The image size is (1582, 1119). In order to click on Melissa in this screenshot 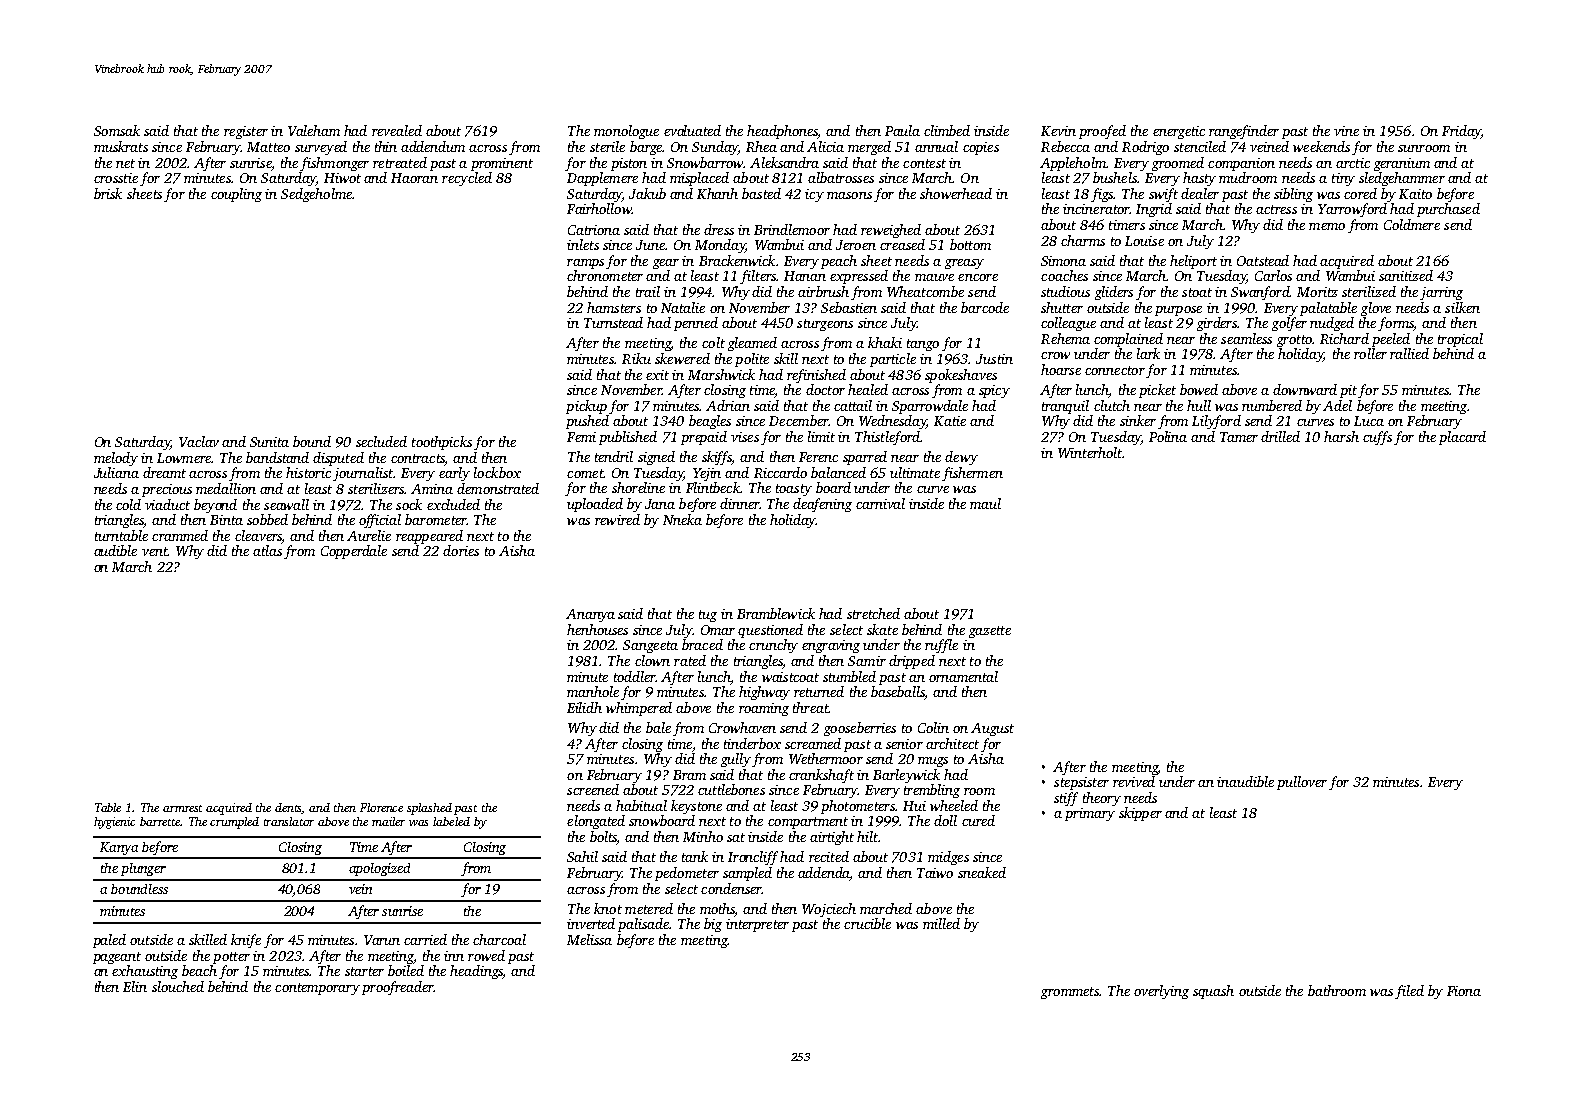, I will do `click(589, 939)`.
